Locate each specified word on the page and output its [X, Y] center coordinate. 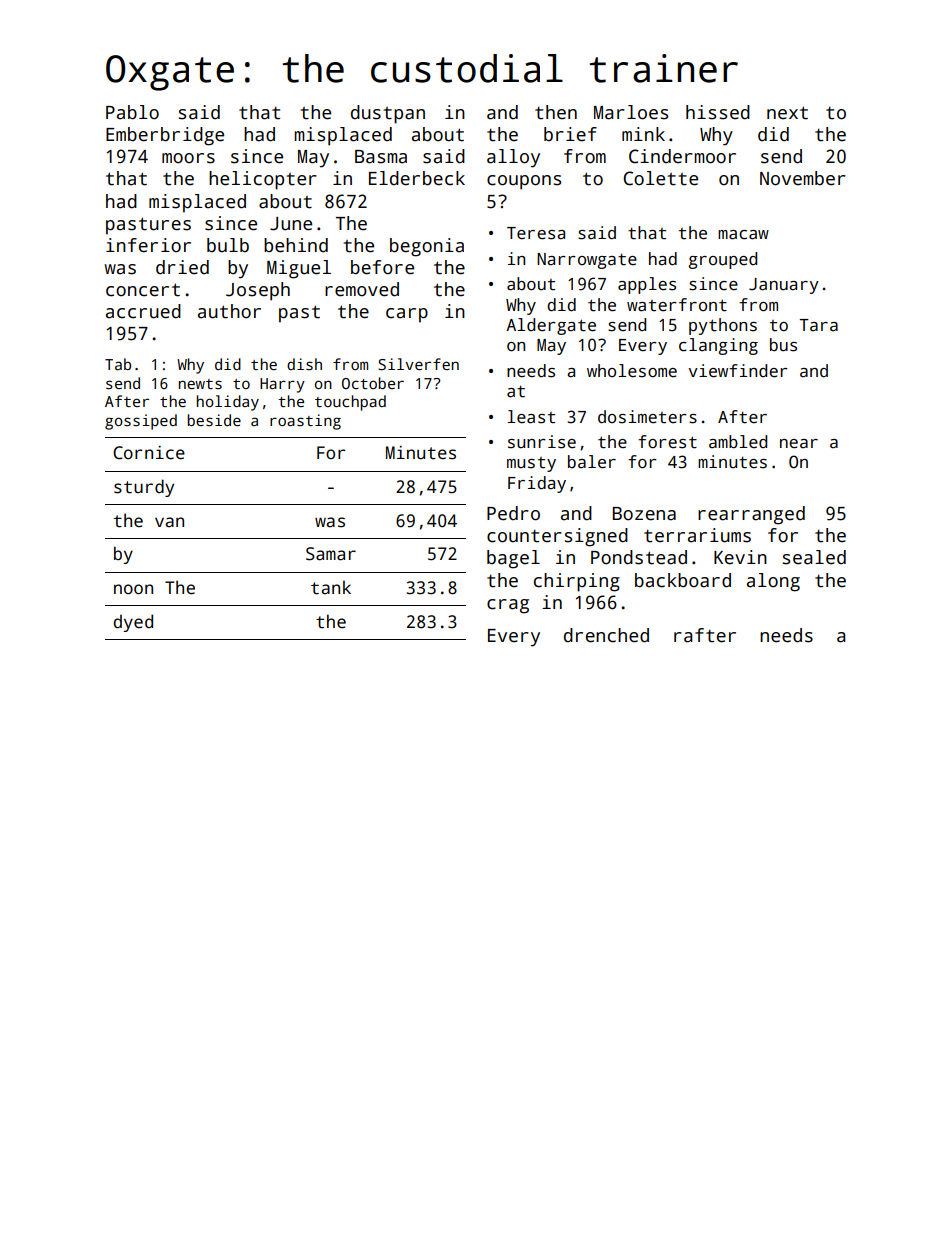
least [531, 417]
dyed [133, 623]
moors [188, 158]
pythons [723, 326]
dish [304, 364]
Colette [660, 178]
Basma [381, 157]
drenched [606, 635]
